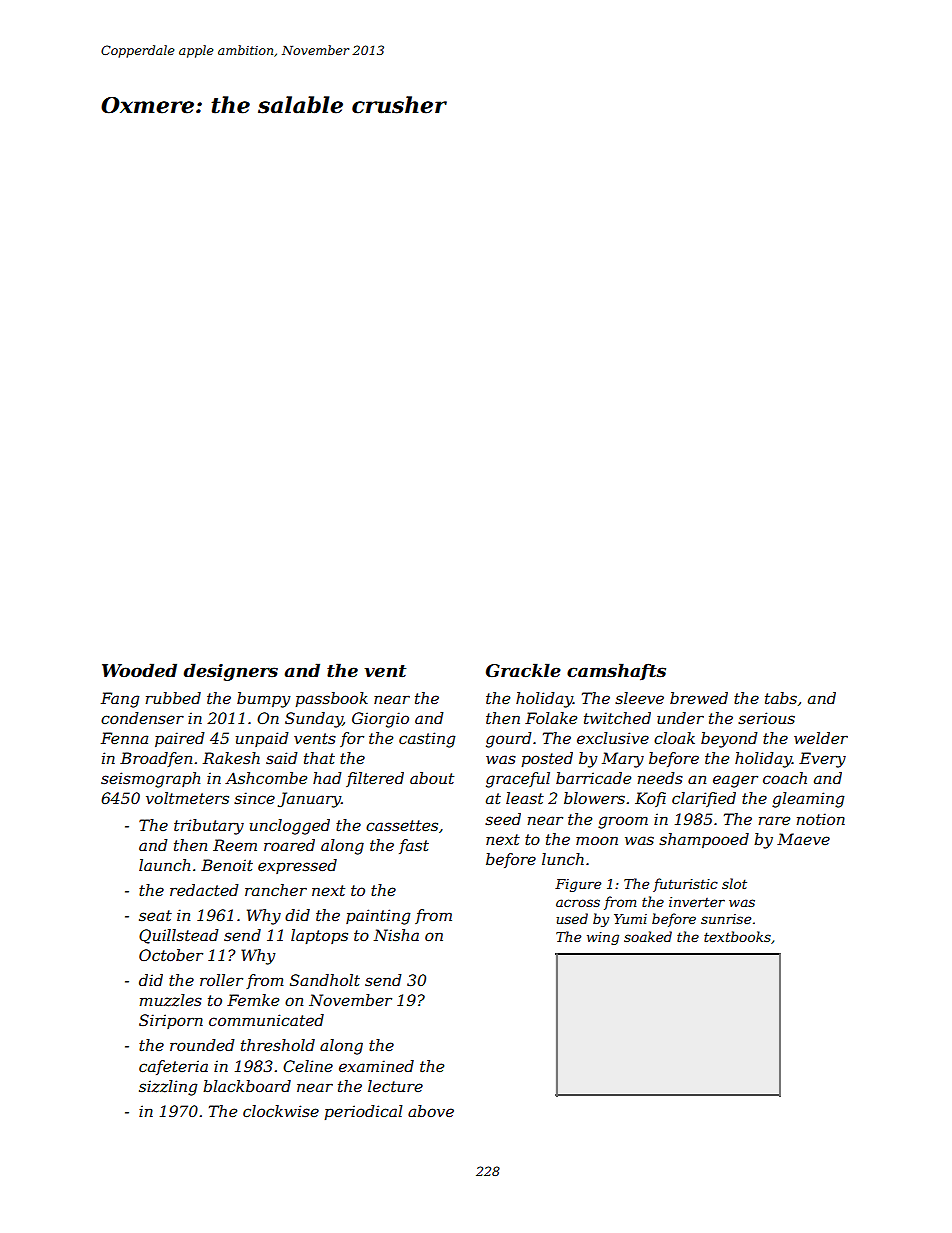  I want to click on camshafts, so click(616, 671).
